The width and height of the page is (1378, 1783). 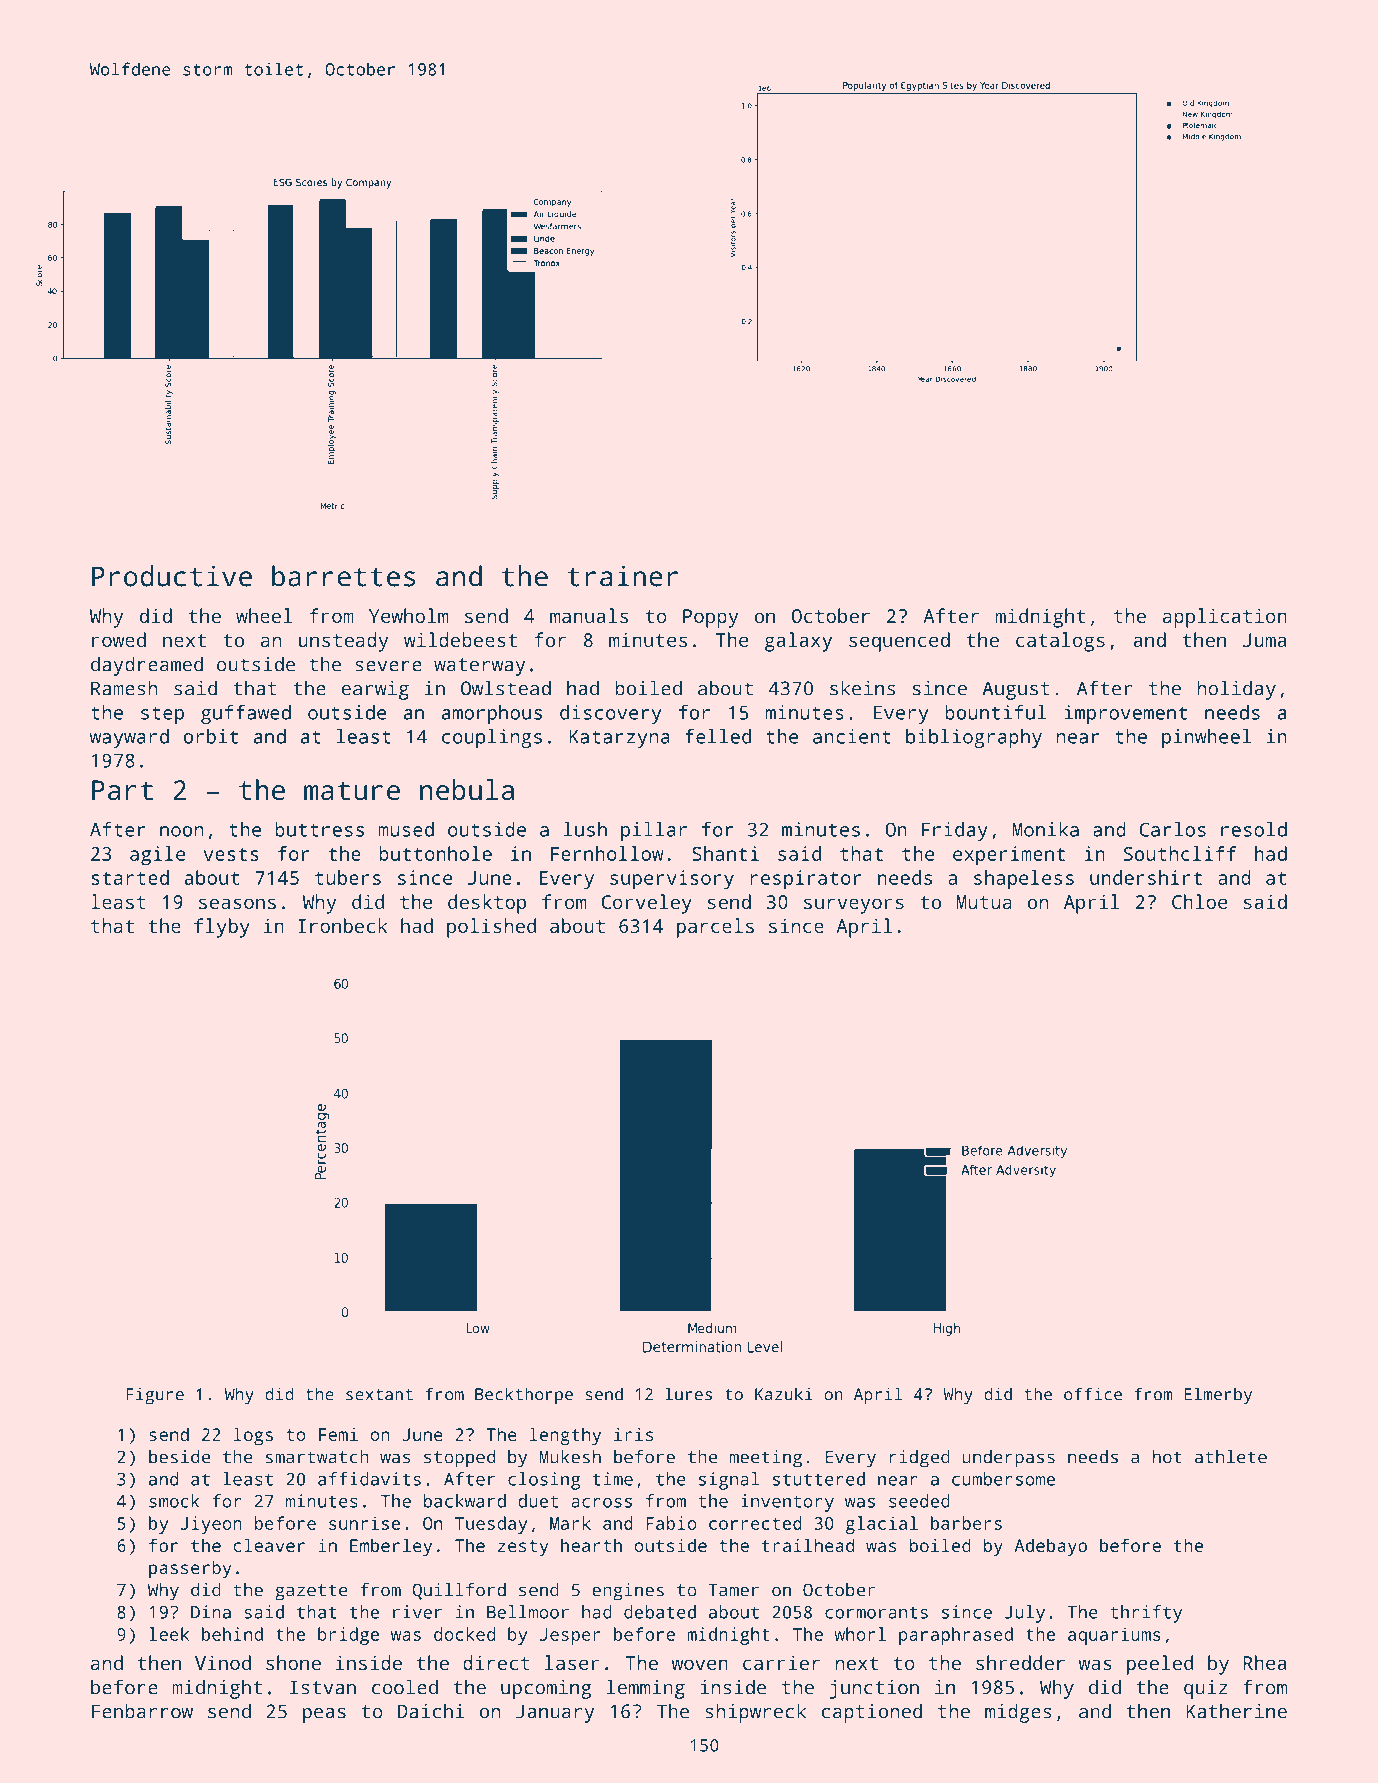 I want to click on shredder, so click(x=1020, y=1662).
